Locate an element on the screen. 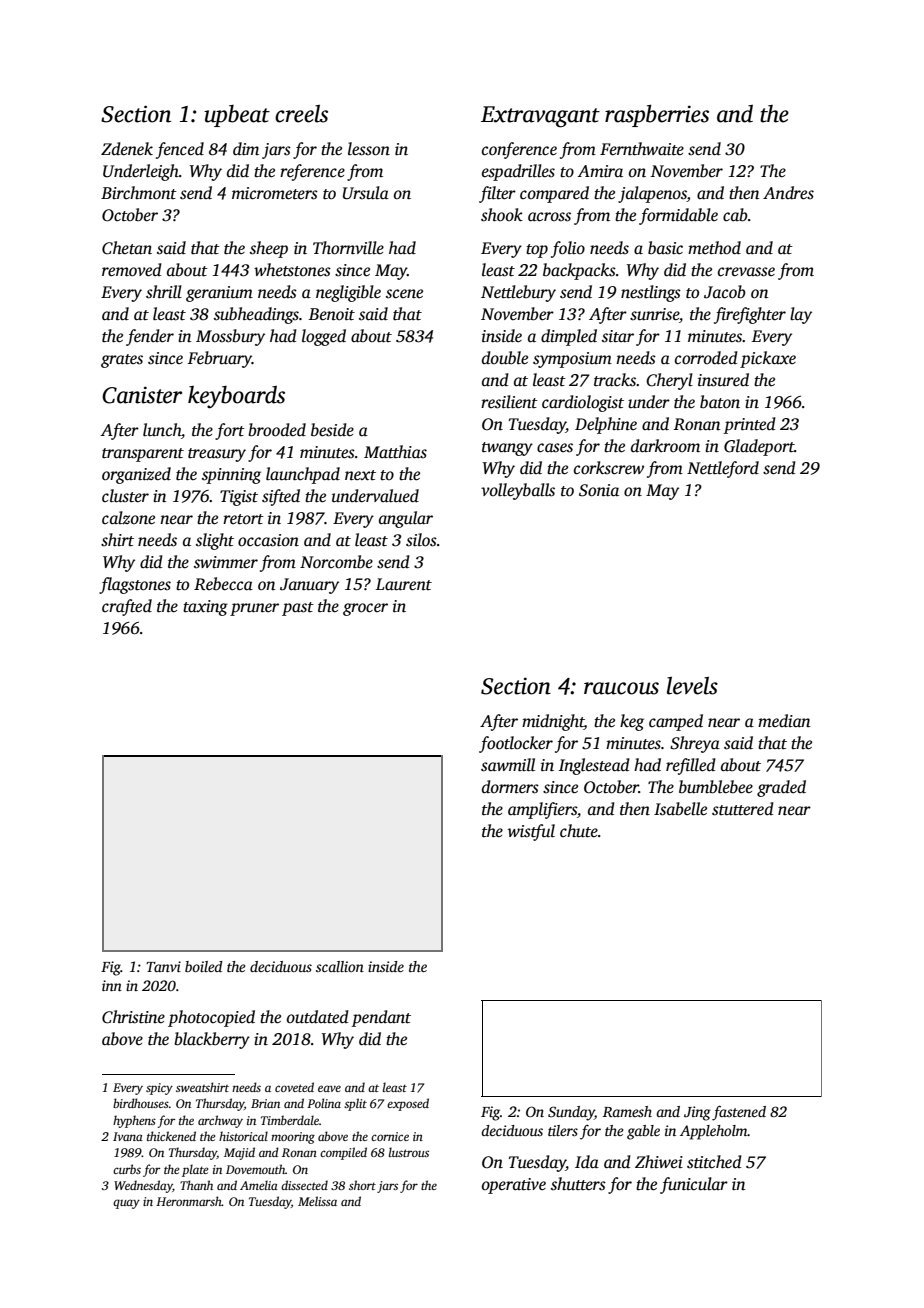 The width and height of the screenshot is (924, 1308). short is located at coordinates (362, 1185).
